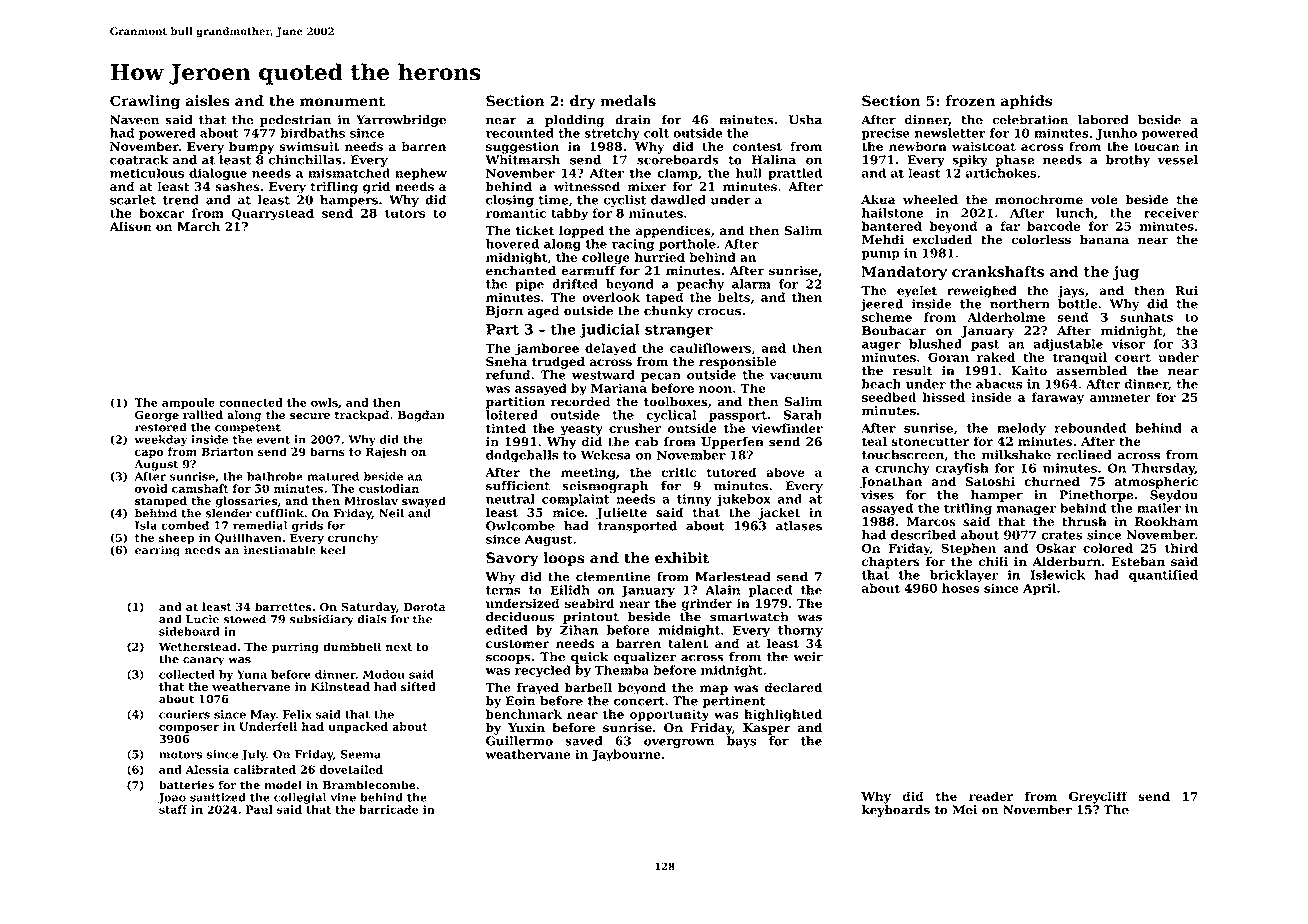 This page has height=924, width=1308. Describe the element at coordinates (688, 643) in the page. I see `talent` at that location.
